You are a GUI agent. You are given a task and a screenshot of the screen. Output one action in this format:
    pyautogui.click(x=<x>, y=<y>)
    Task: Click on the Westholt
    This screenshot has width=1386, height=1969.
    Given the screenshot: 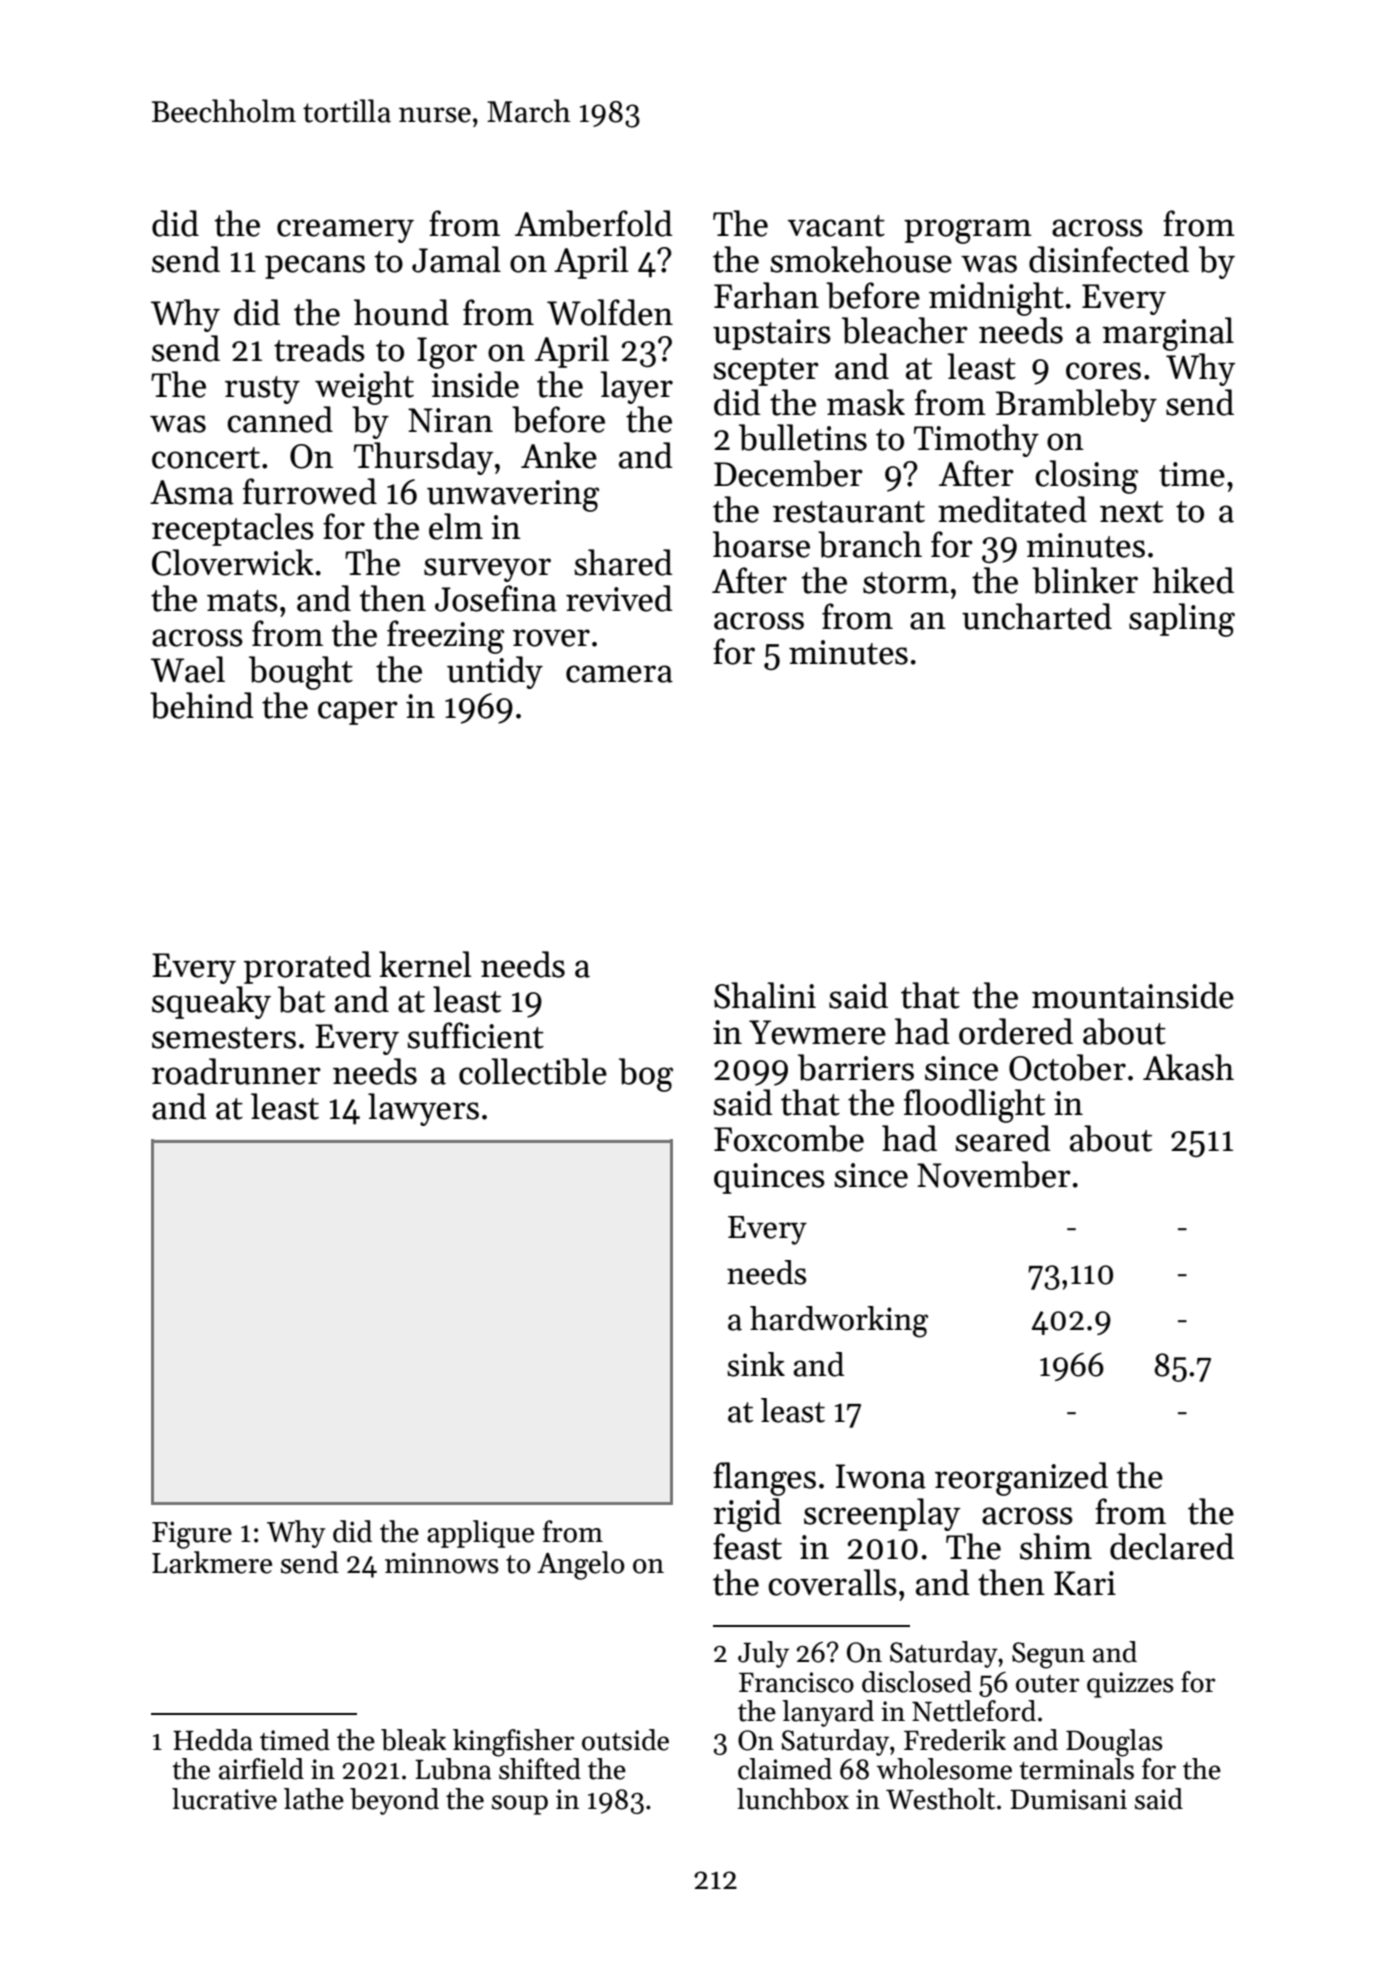 What is the action you would take?
    pyautogui.click(x=940, y=1799)
